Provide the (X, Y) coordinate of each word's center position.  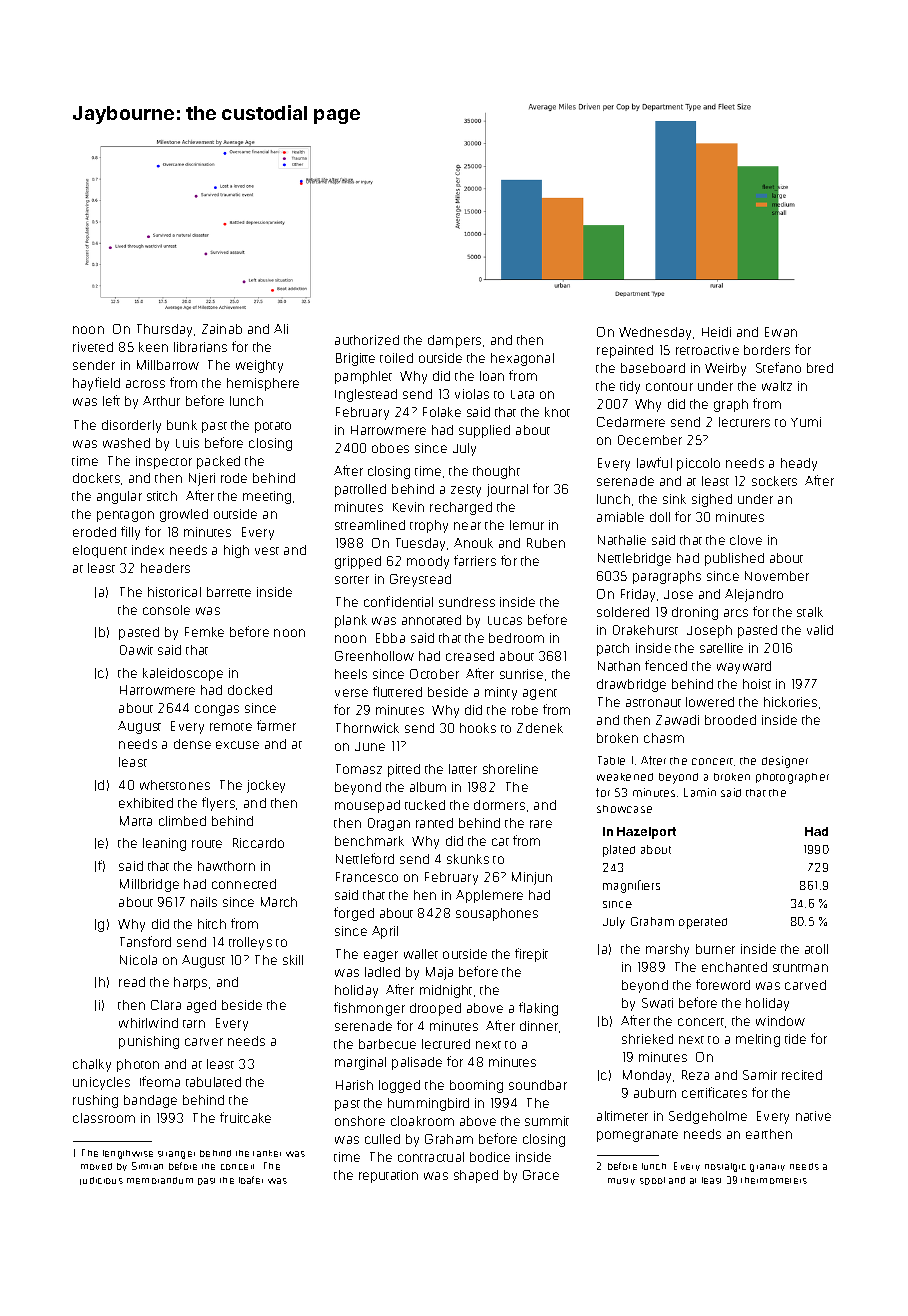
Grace (541, 1175)
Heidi (716, 332)
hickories (790, 702)
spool (652, 1181)
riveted (93, 347)
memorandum (160, 1180)
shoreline (510, 769)
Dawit (136, 650)
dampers (454, 341)
